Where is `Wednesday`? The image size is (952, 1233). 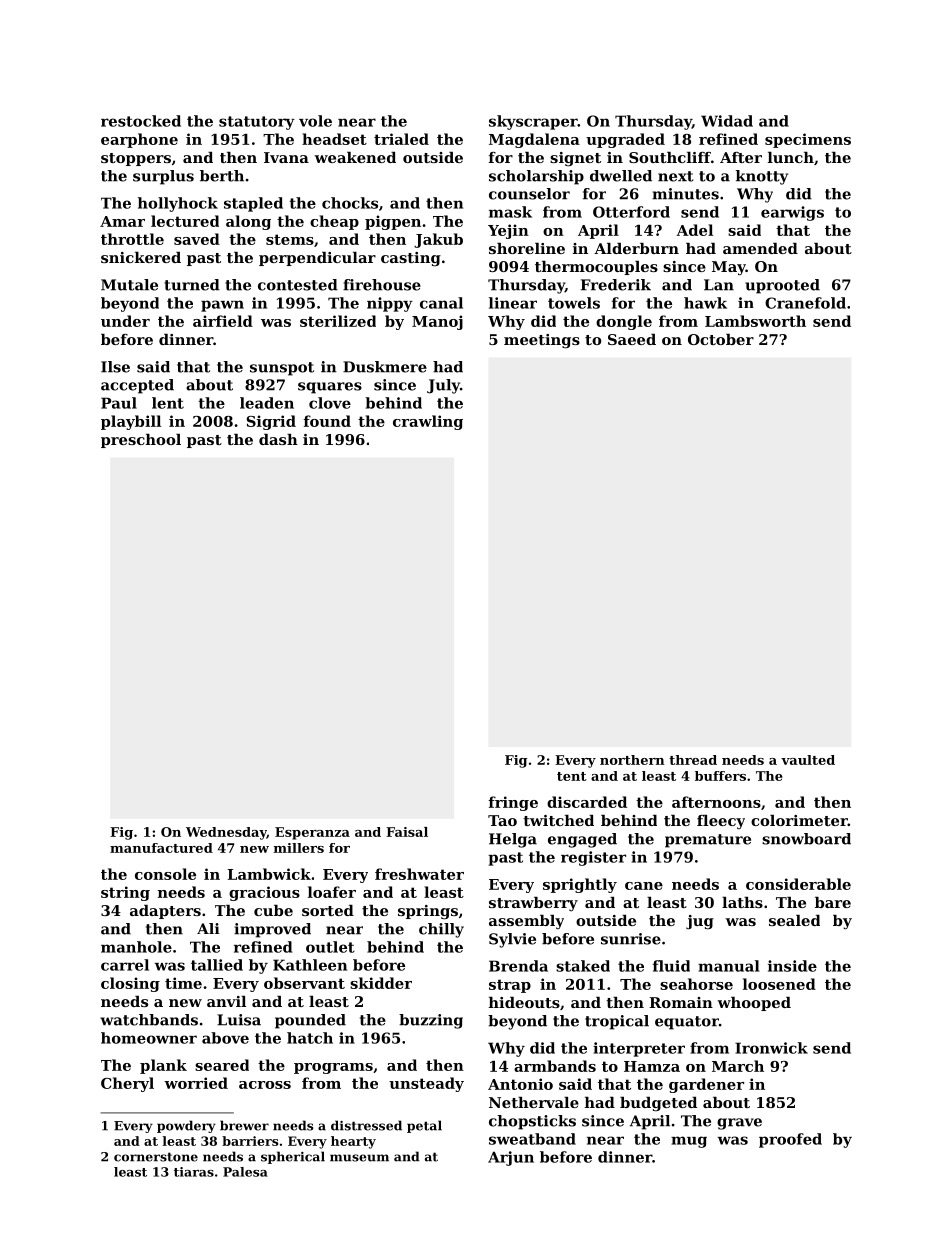
Wednesday is located at coordinates (226, 833).
